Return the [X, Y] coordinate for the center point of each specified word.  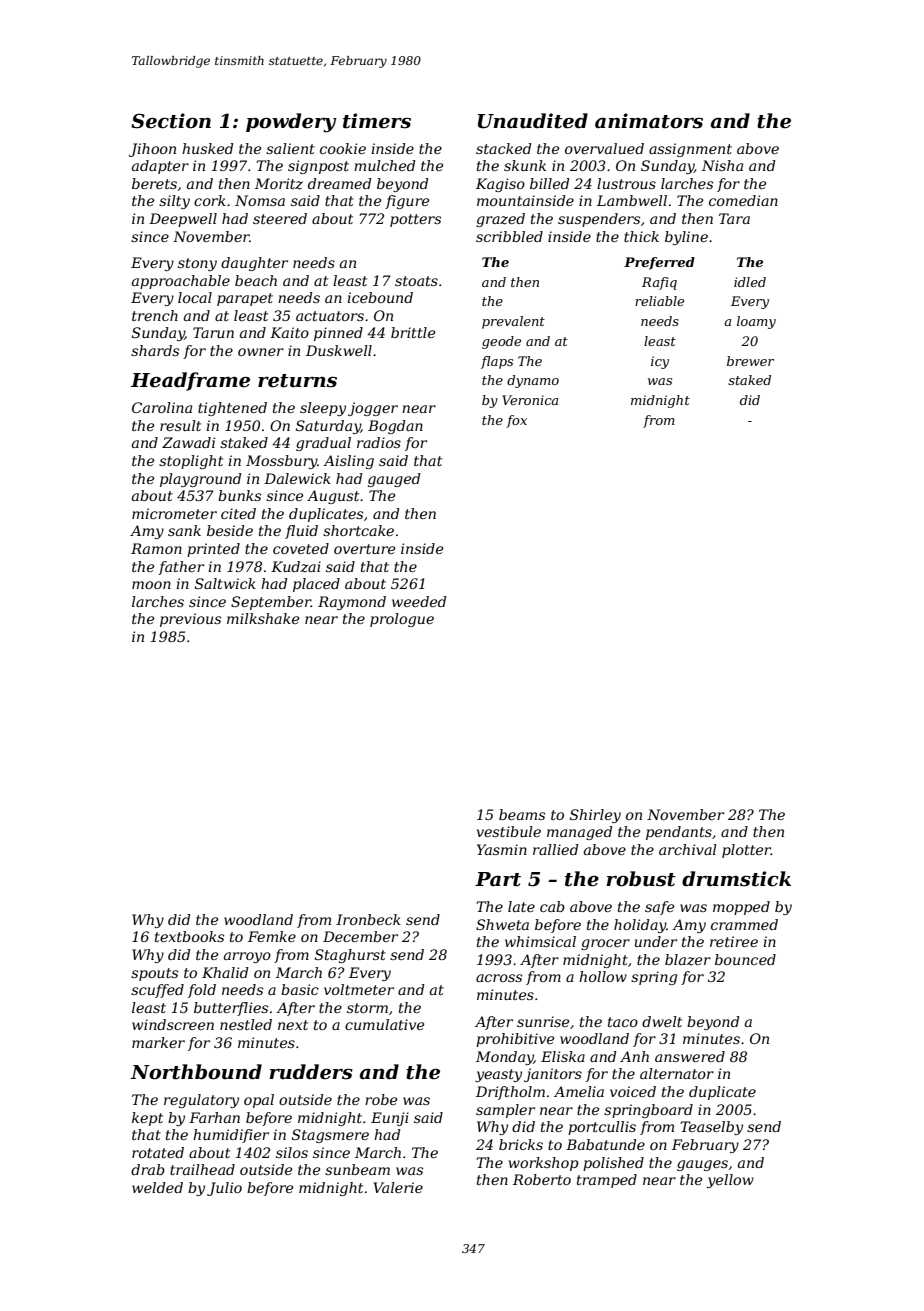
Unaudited [533, 121]
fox [516, 421]
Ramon [156, 548]
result [180, 425]
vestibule [509, 831]
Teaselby [711, 1128]
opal [259, 1101]
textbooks [189, 936]
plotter [746, 851]
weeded [419, 601]
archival [688, 849]
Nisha [722, 165]
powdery [291, 123]
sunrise [543, 1021]
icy [660, 362]
